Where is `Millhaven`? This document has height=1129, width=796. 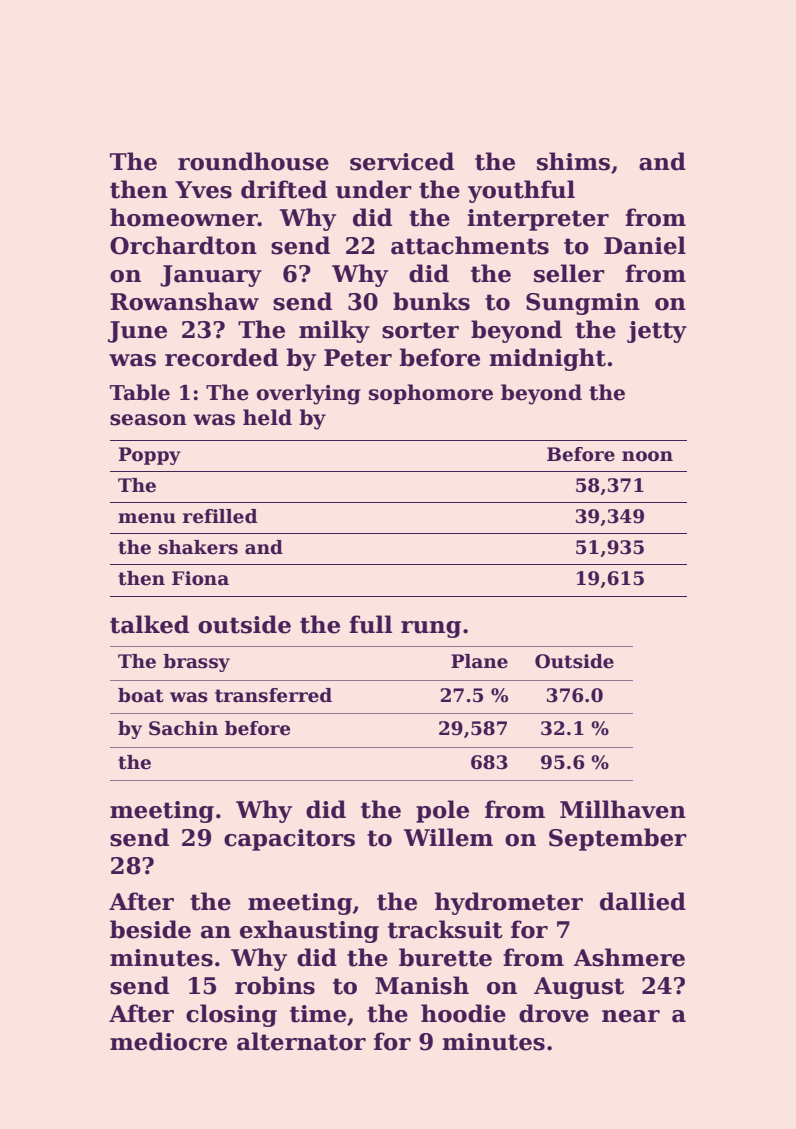
Millhaven is located at coordinates (623, 809).
